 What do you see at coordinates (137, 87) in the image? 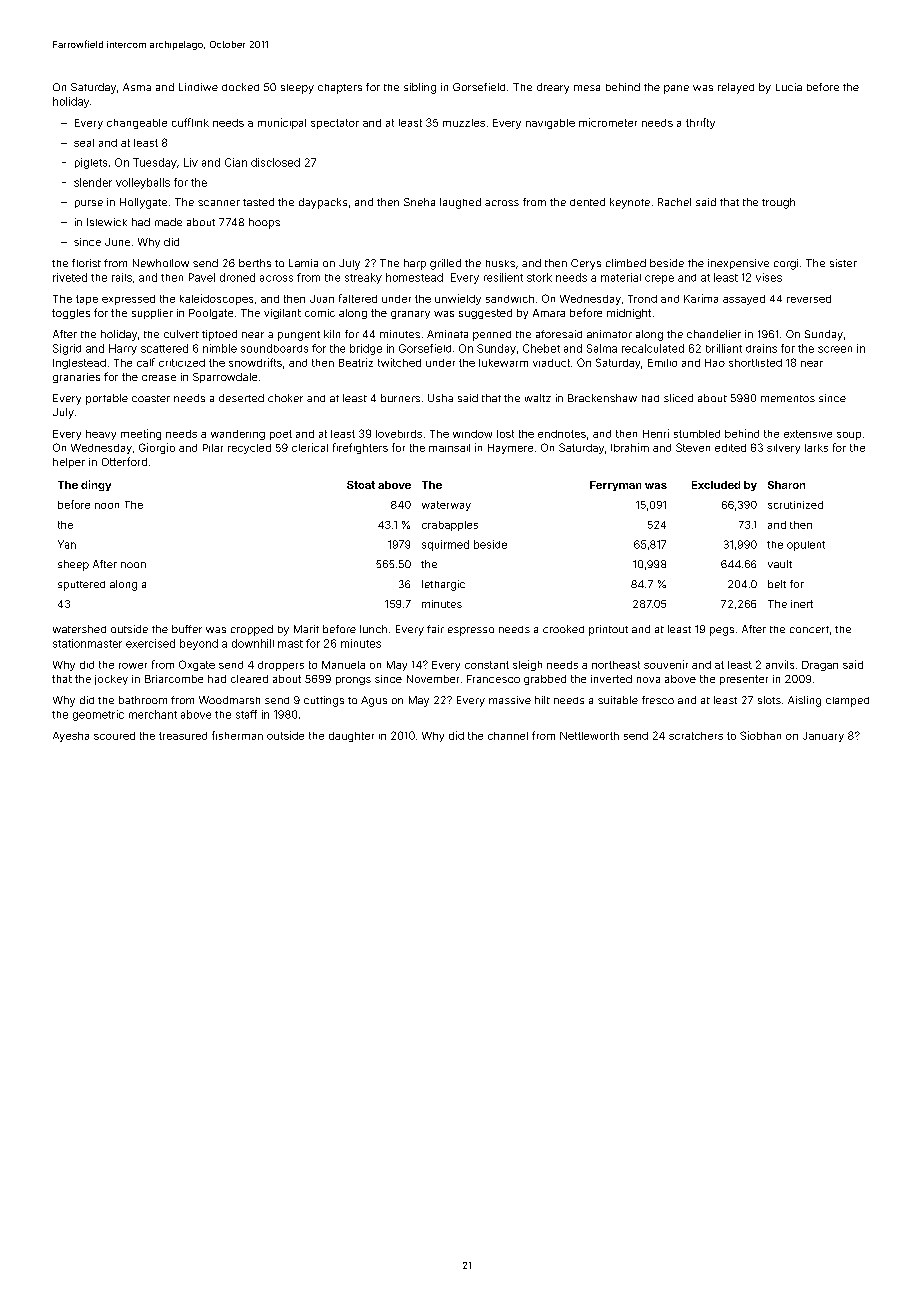
I see `Asma` at bounding box center [137, 87].
